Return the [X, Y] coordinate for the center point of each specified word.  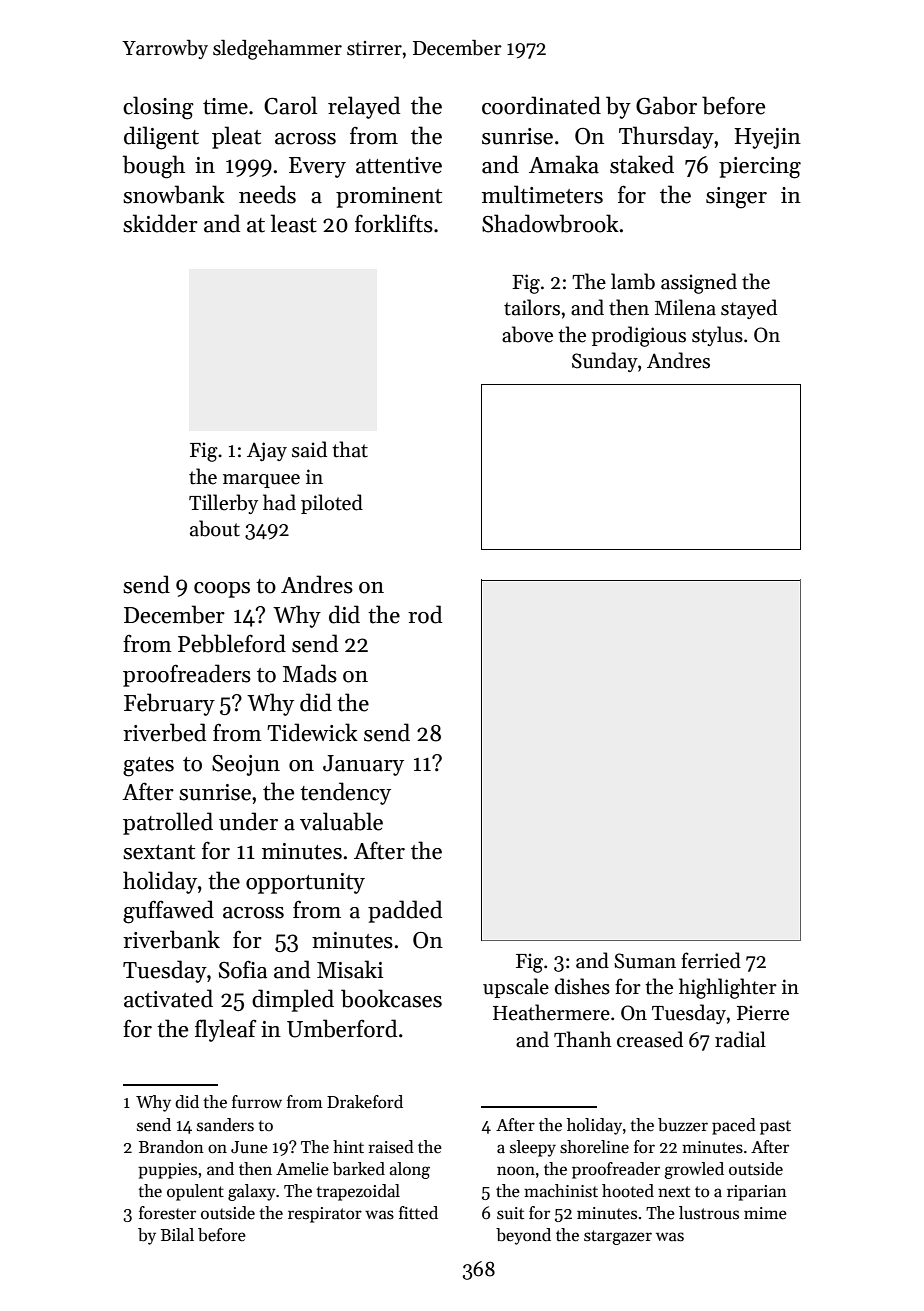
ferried [711, 960]
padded [405, 911]
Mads [310, 673]
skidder [160, 223]
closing [158, 108]
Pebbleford [232, 643]
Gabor [666, 105]
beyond [523, 1236]
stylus [717, 336]
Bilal [177, 1235]
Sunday [605, 362]
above [527, 334]
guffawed [168, 912]
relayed [364, 107]
